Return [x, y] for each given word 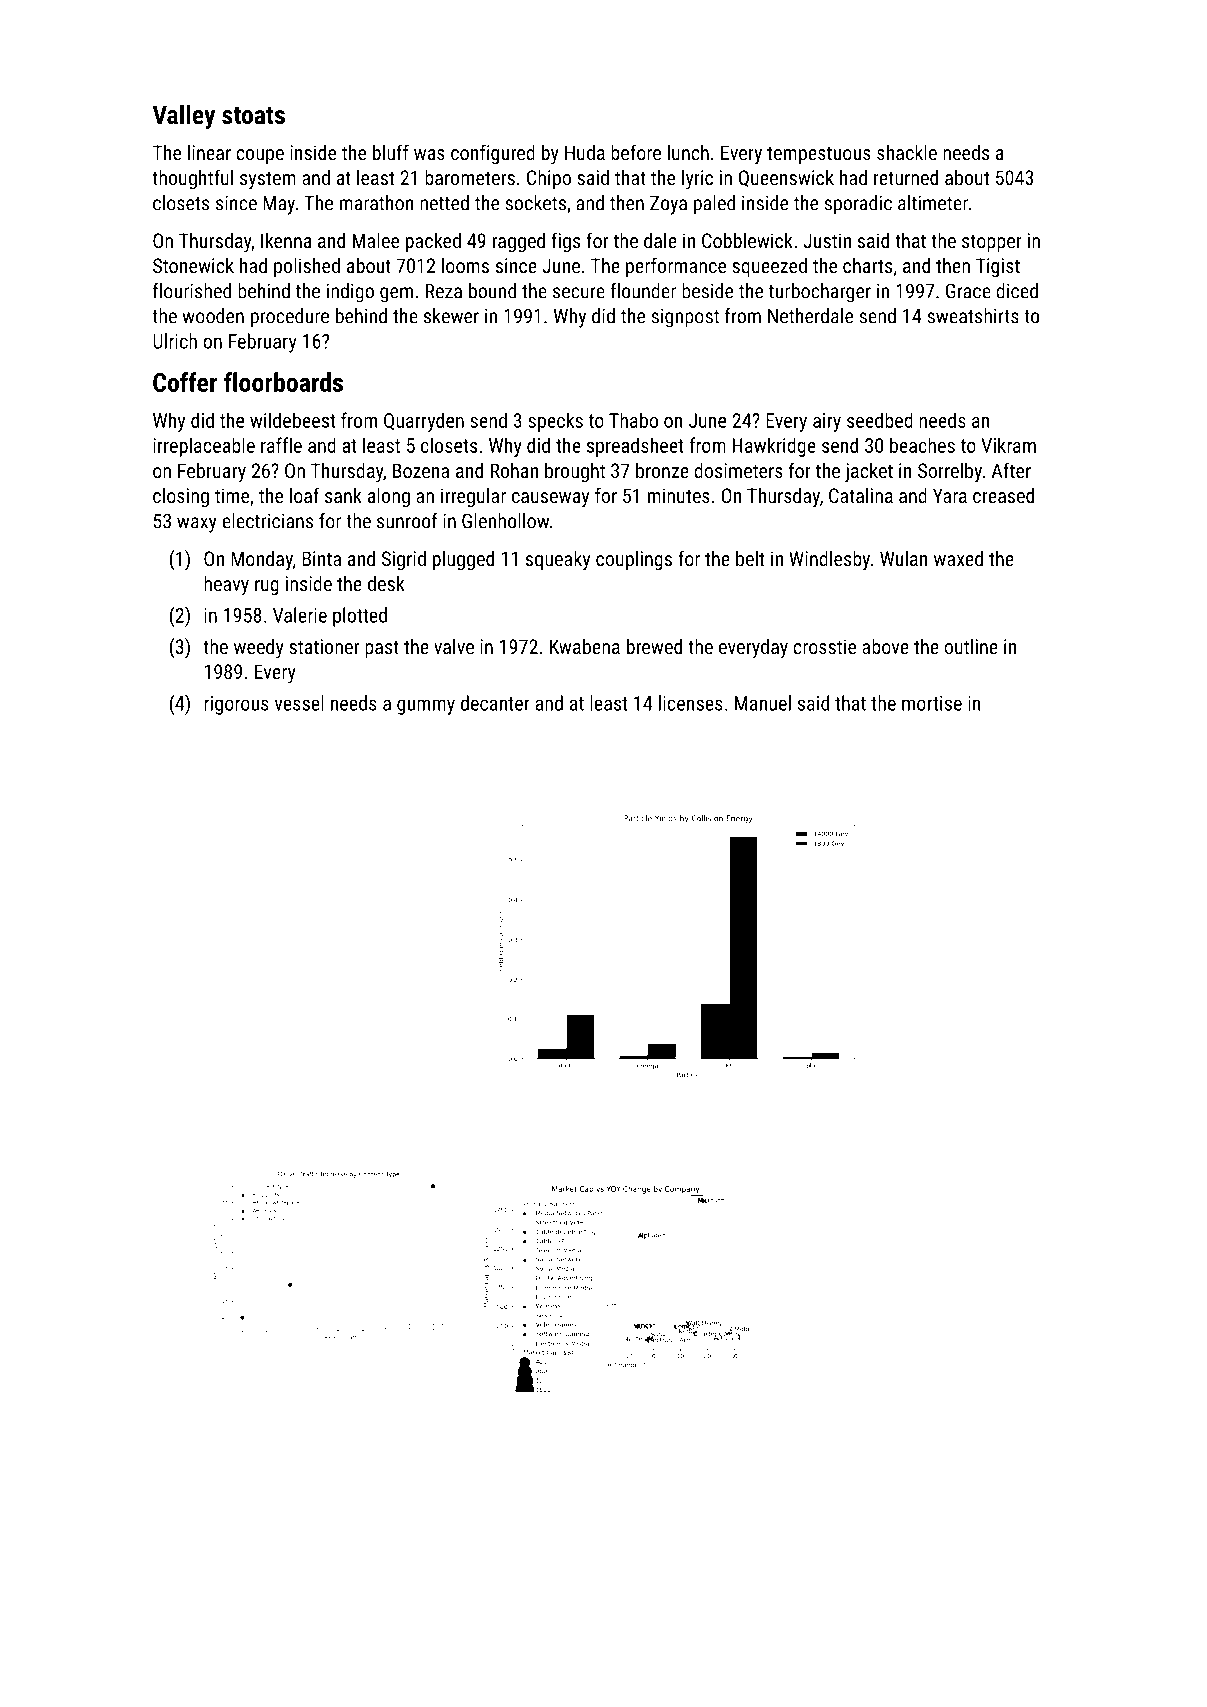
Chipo [549, 179]
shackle [907, 152]
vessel [299, 703]
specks [555, 422]
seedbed [880, 420]
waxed [958, 558]
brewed [654, 646]
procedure [290, 318]
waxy [197, 525]
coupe [260, 156]
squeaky [558, 561]
